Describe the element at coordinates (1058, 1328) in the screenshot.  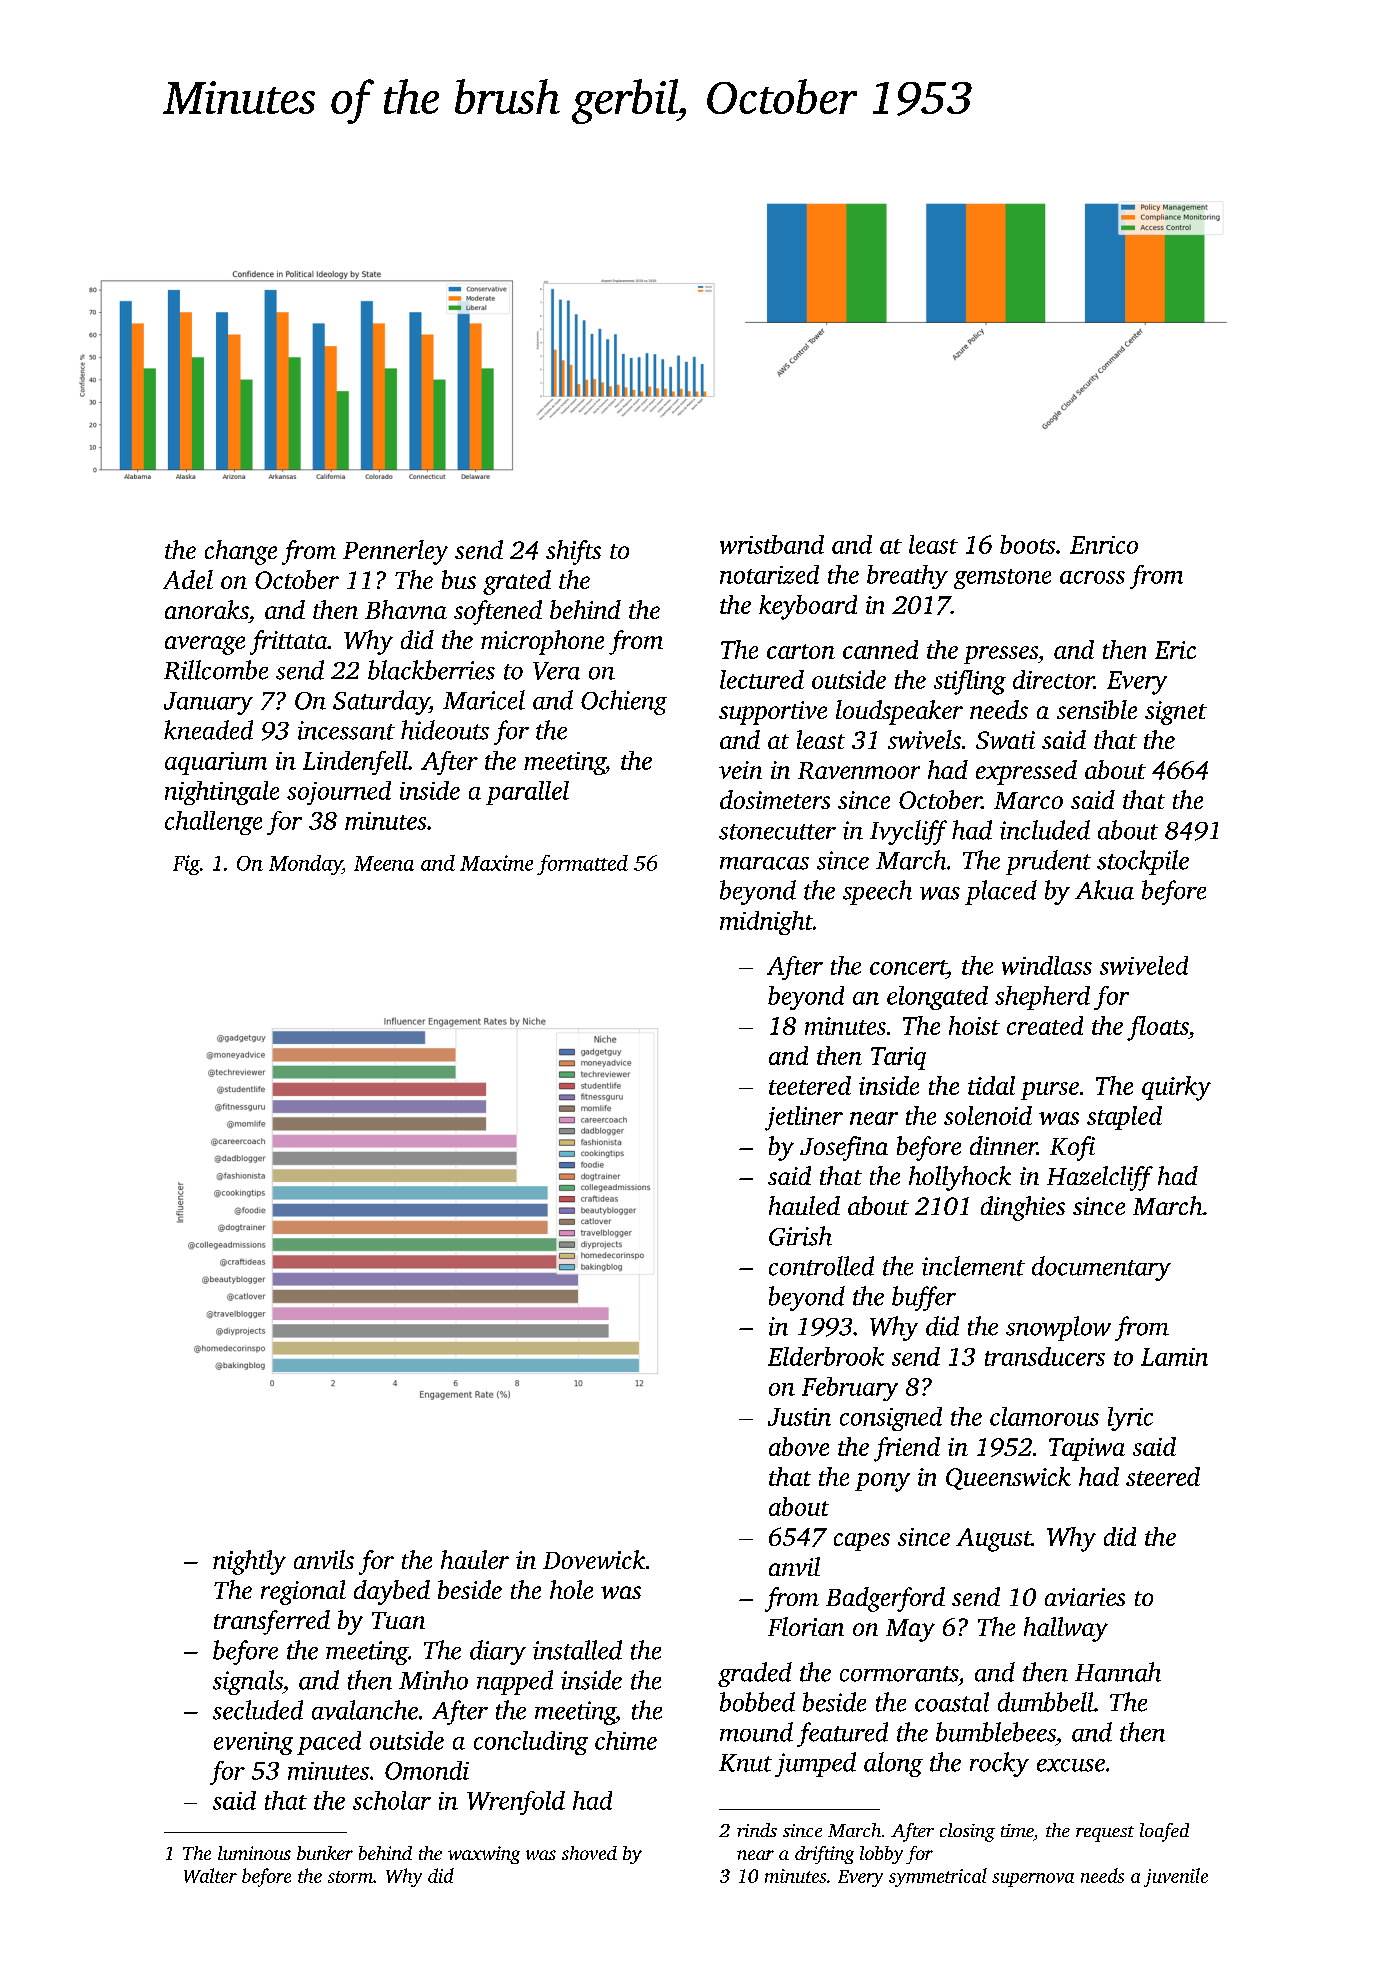
I see `snowplow` at that location.
